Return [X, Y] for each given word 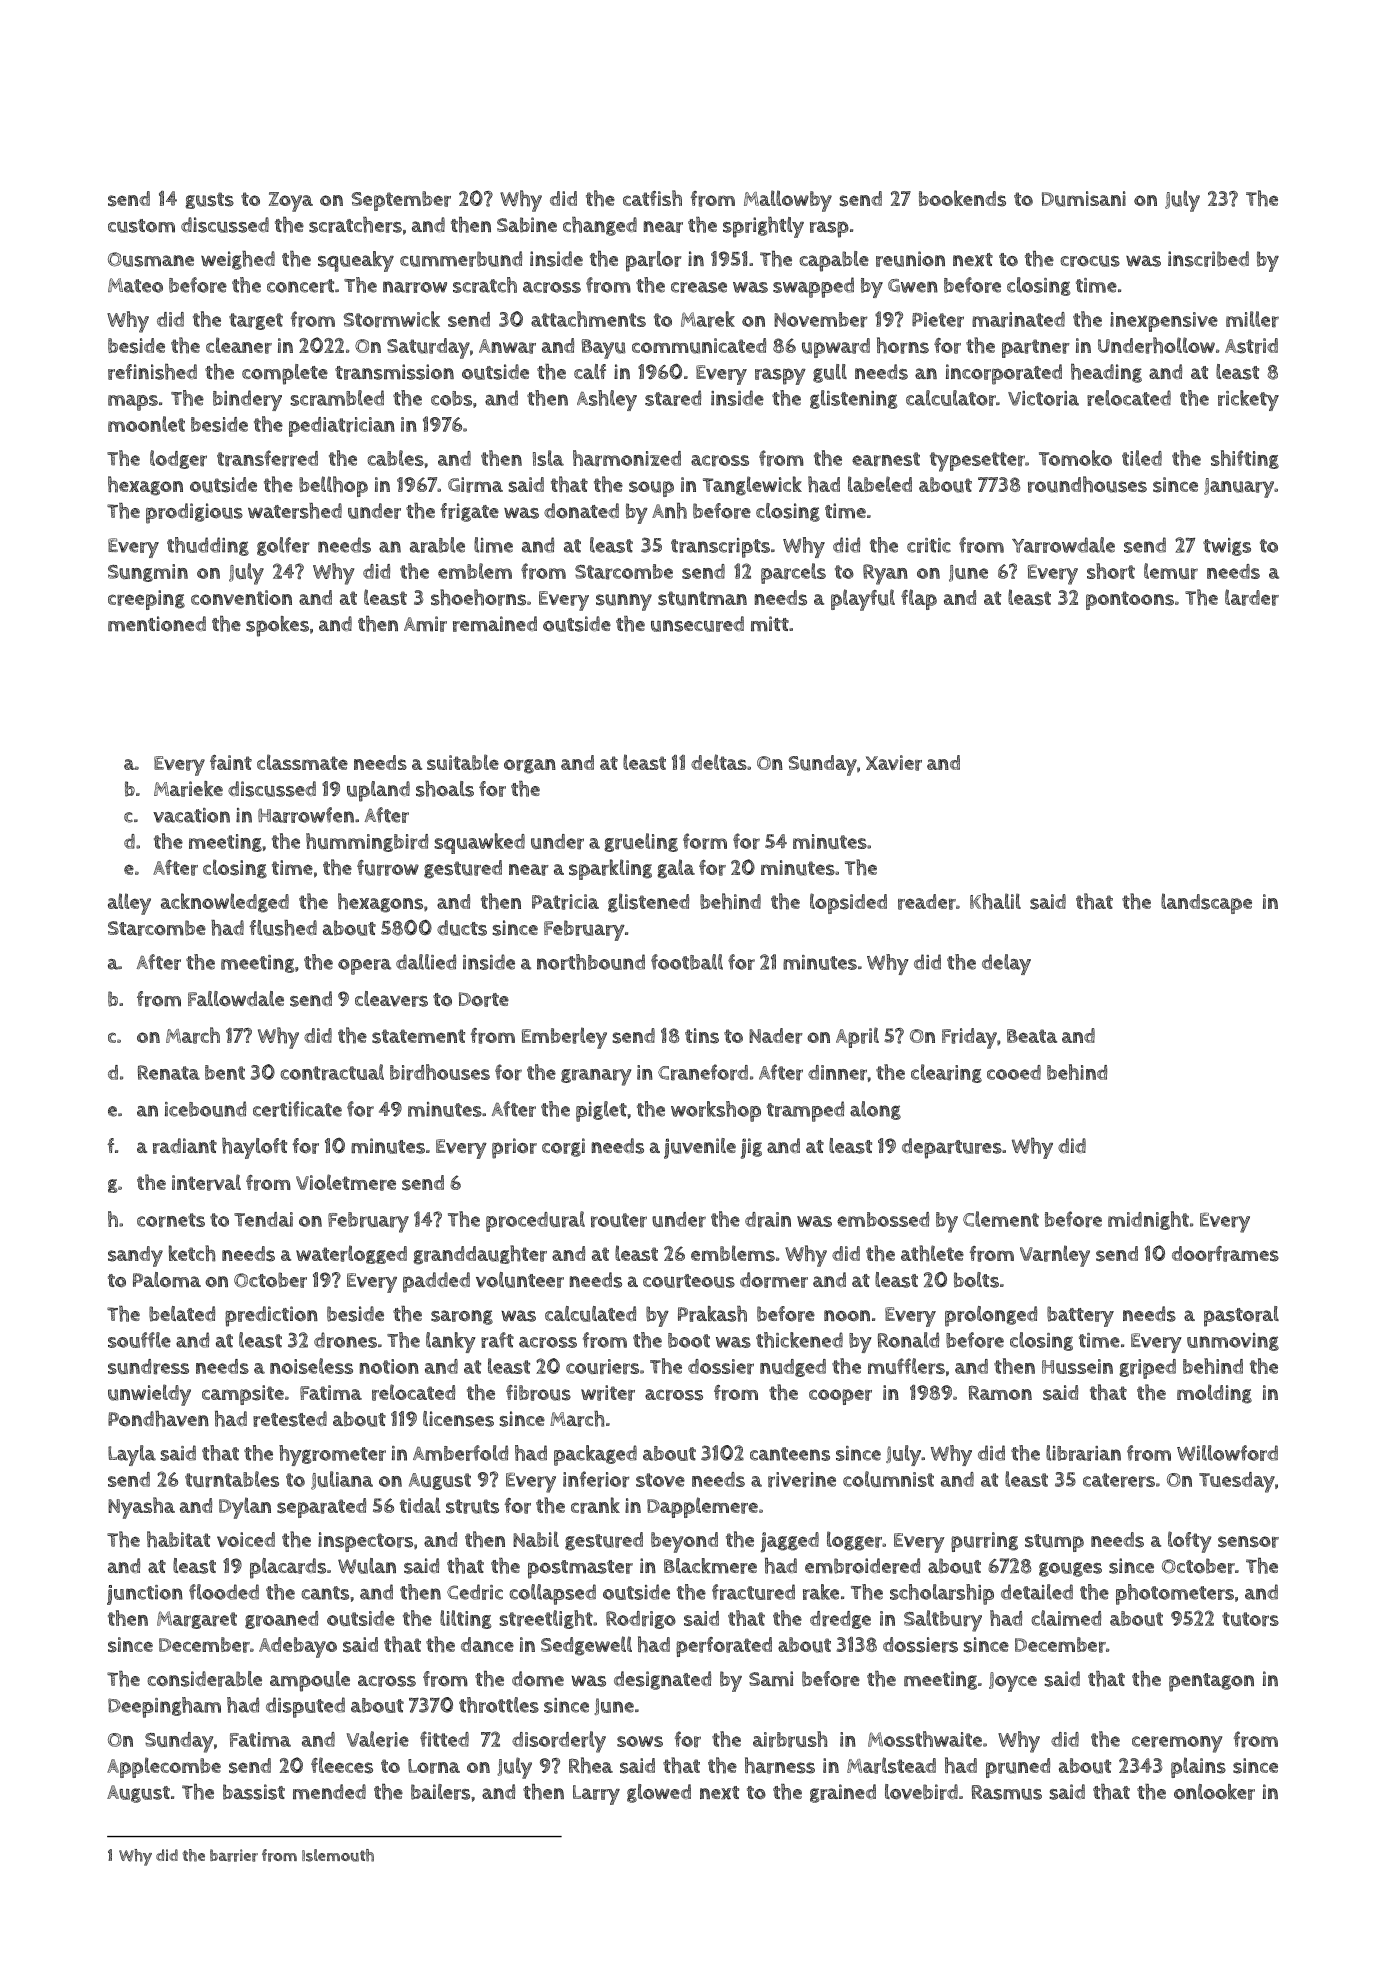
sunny [624, 602]
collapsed [552, 1594]
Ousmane [151, 259]
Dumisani [1084, 199]
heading [1106, 373]
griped [1147, 1369]
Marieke [188, 789]
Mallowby [788, 201]
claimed [1066, 1618]
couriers [602, 1367]
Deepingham [164, 1707]
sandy [135, 1256]
